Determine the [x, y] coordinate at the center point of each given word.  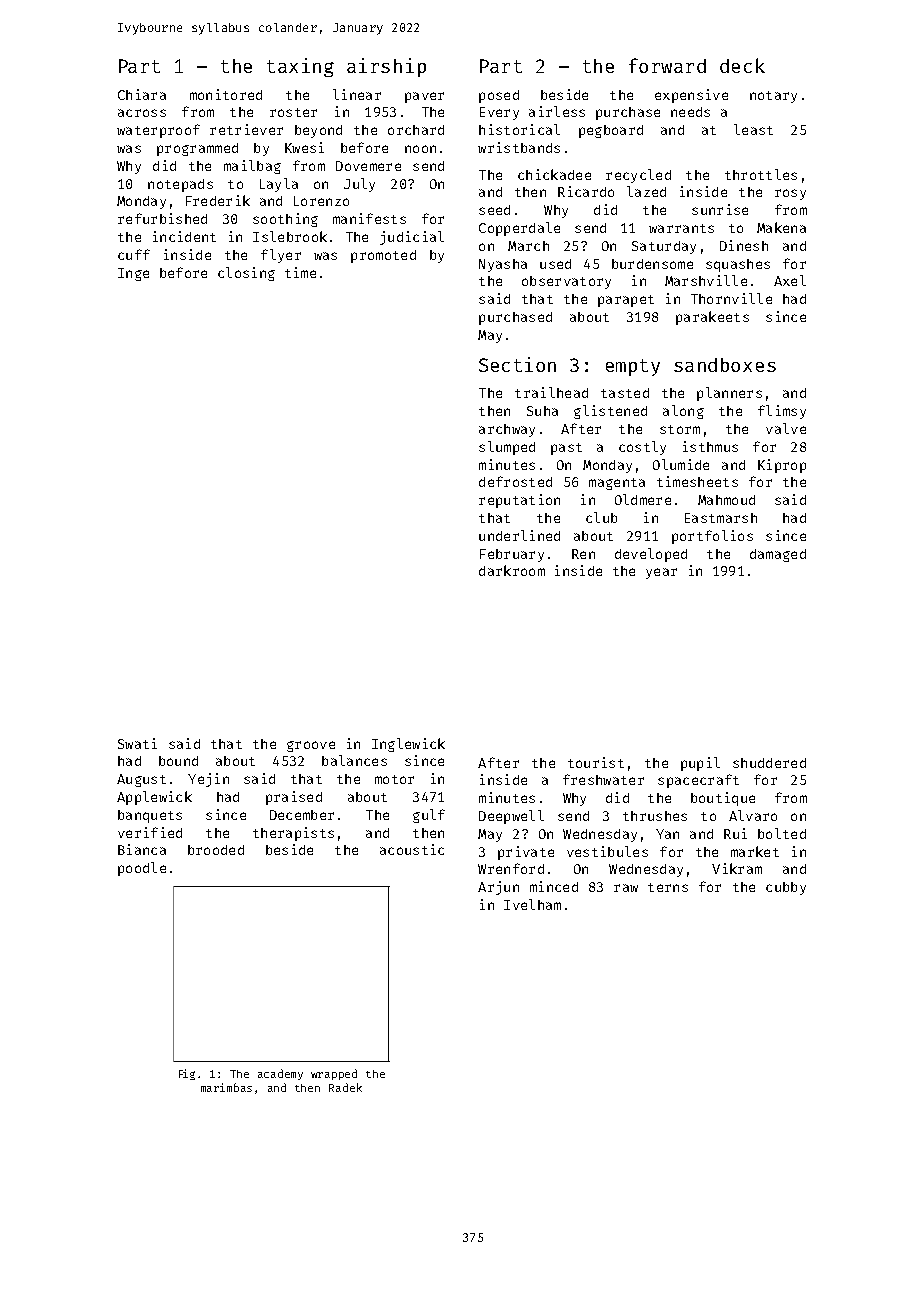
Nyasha [503, 265]
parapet [626, 301]
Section [517, 364]
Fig [187, 1074]
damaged [778, 555]
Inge [133, 274]
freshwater [603, 779]
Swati [137, 743]
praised [294, 798]
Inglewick [408, 745]
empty [633, 367]
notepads [180, 185]
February [512, 555]
